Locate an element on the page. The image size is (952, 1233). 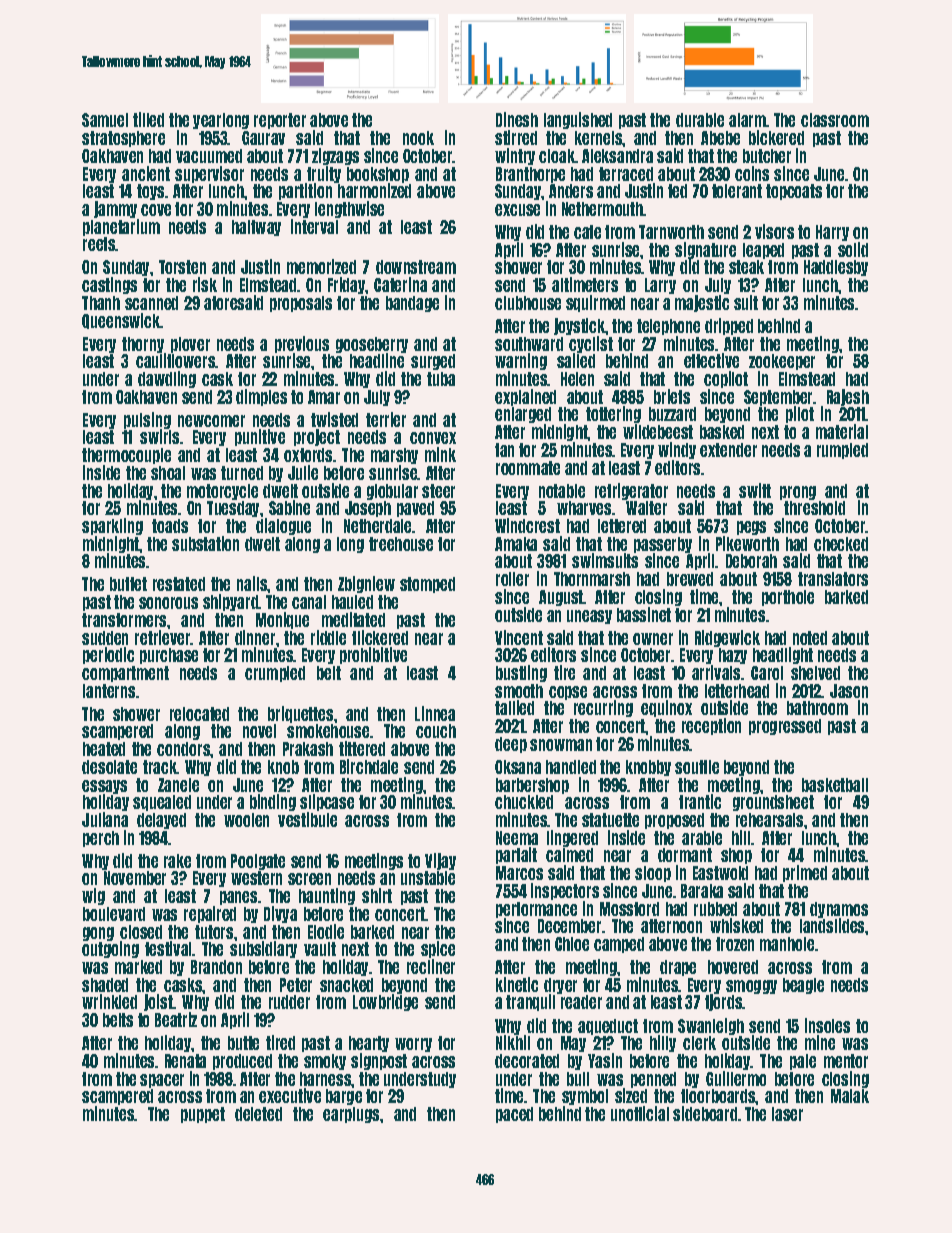
Dinesh is located at coordinates (517, 119).
